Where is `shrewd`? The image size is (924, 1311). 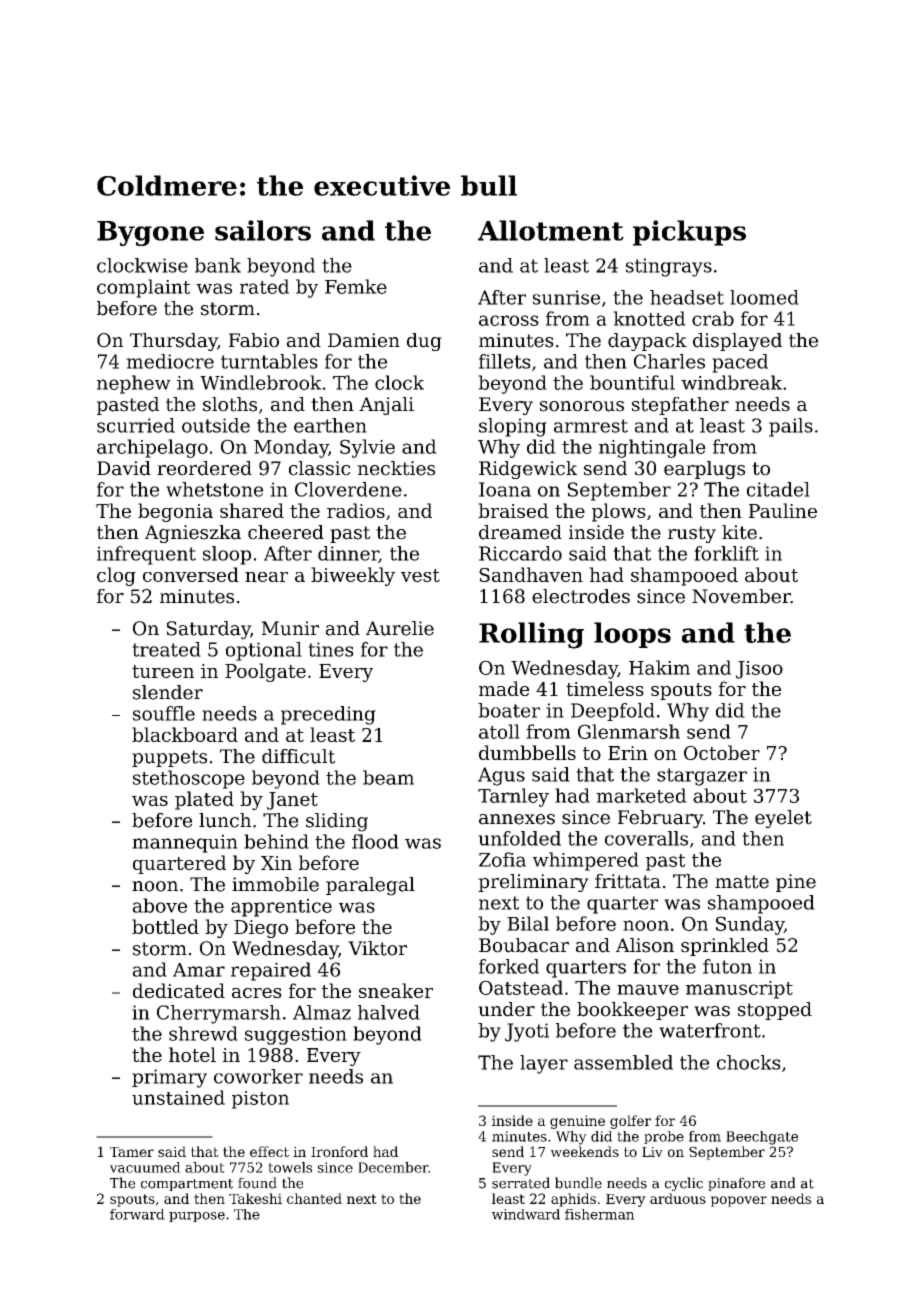 shrewd is located at coordinates (203, 1033).
